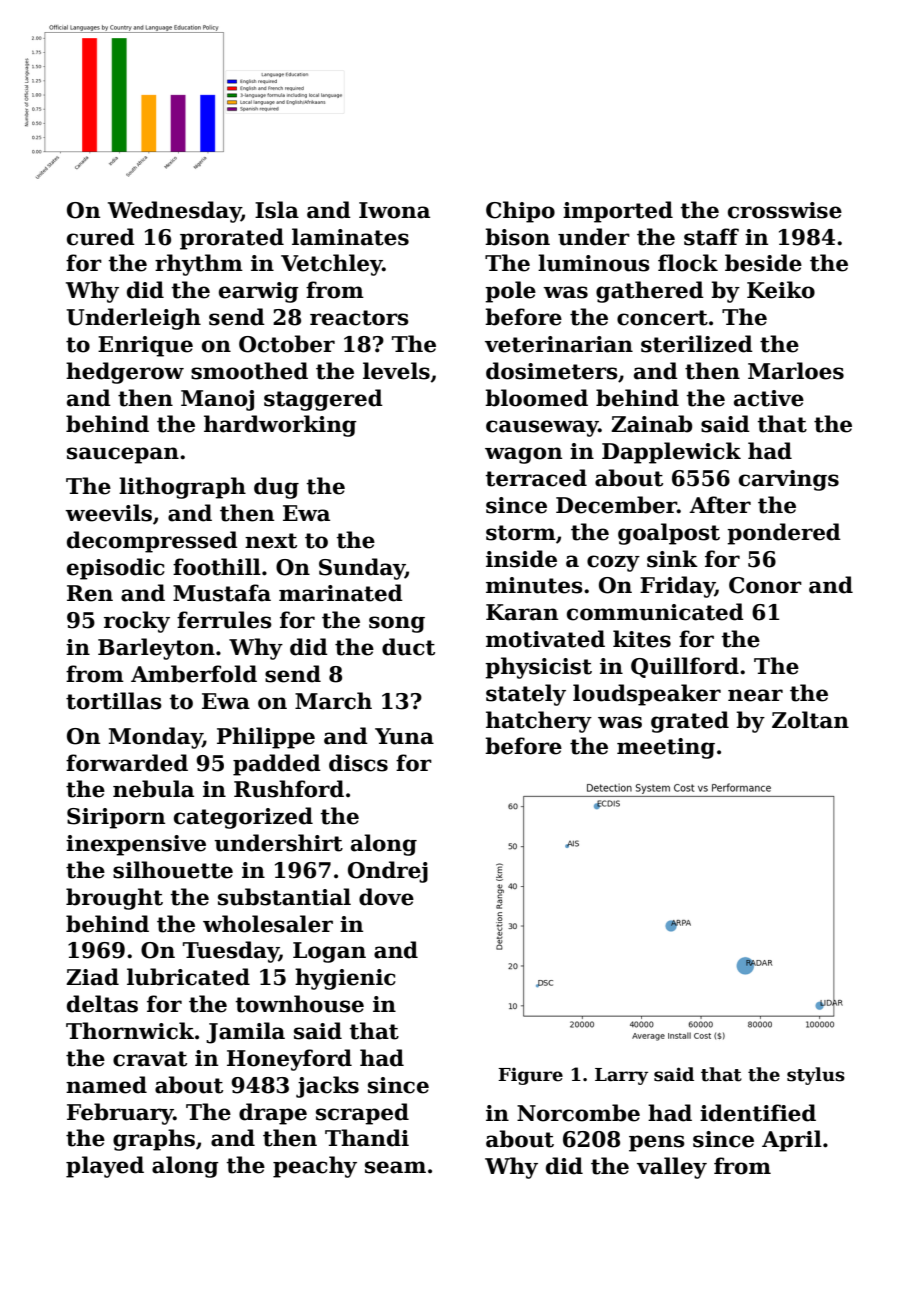  I want to click on lithograph, so click(182, 488).
